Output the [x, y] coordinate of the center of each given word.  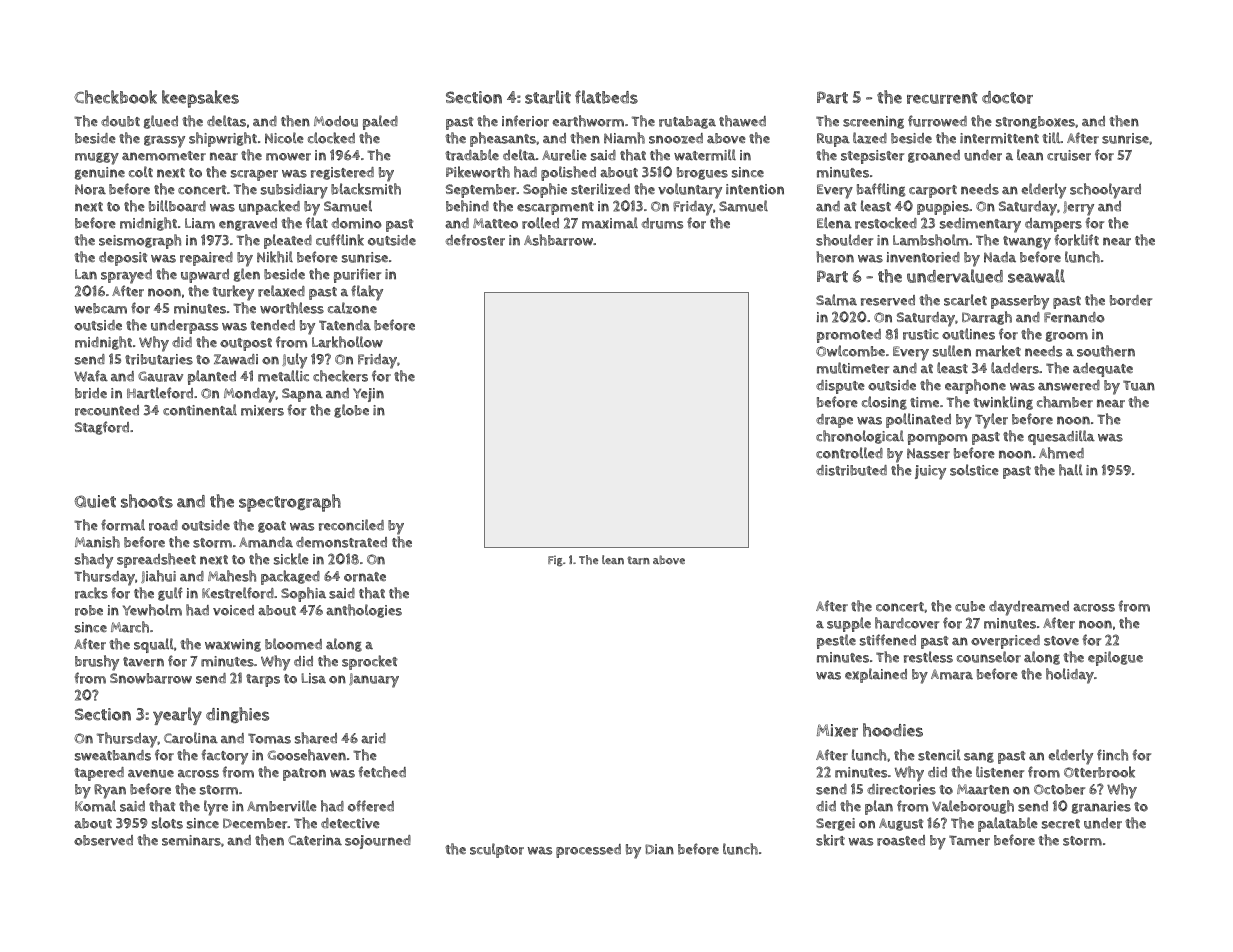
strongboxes [1035, 122]
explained [876, 675]
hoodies [893, 730]
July [294, 361]
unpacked [269, 207]
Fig [555, 561]
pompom [937, 439]
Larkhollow [347, 342]
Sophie [545, 190]
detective [350, 823]
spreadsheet [156, 560]
